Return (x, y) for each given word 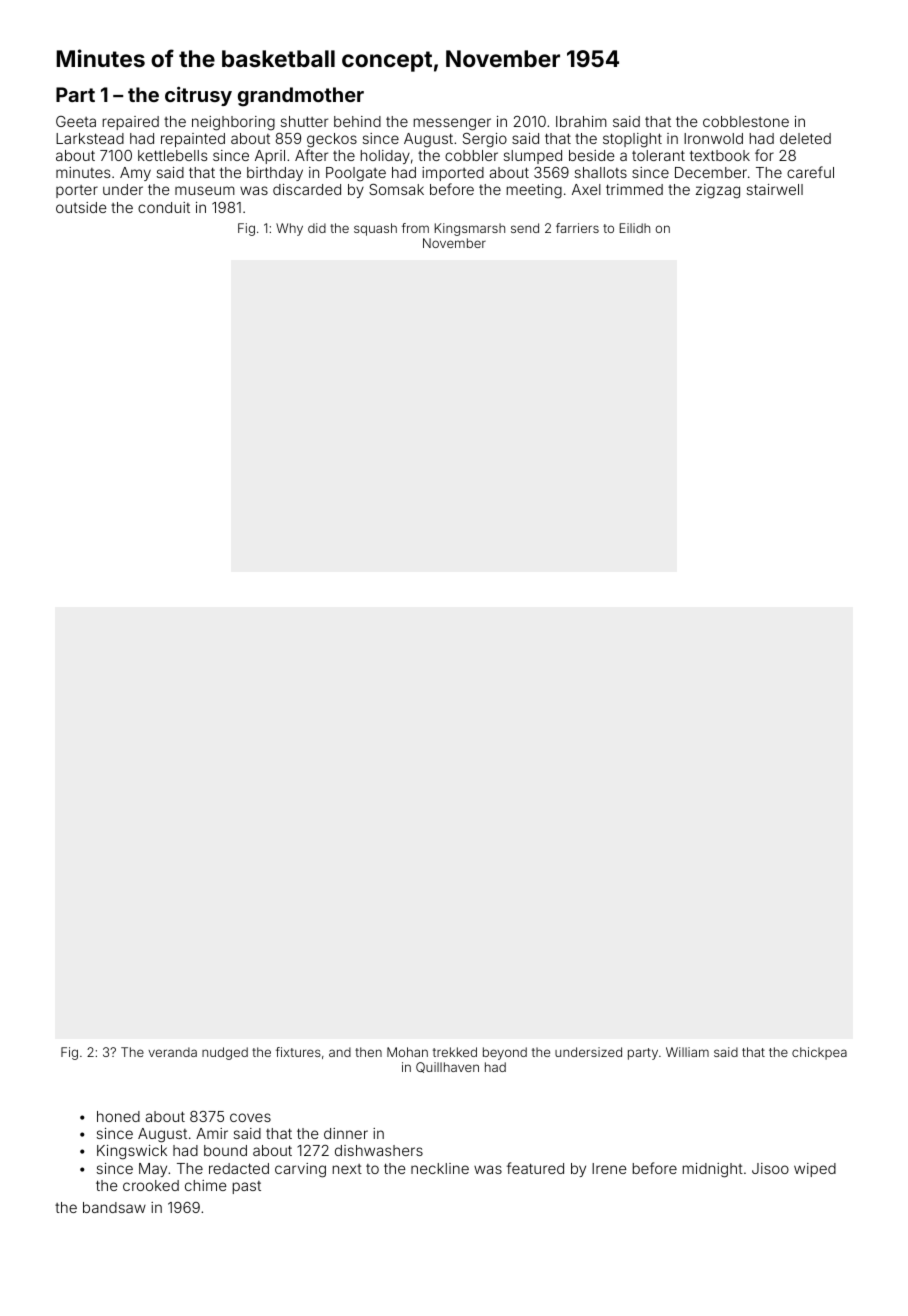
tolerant (658, 155)
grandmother (301, 97)
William (687, 1052)
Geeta (76, 121)
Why (289, 229)
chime (206, 1185)
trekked (455, 1052)
